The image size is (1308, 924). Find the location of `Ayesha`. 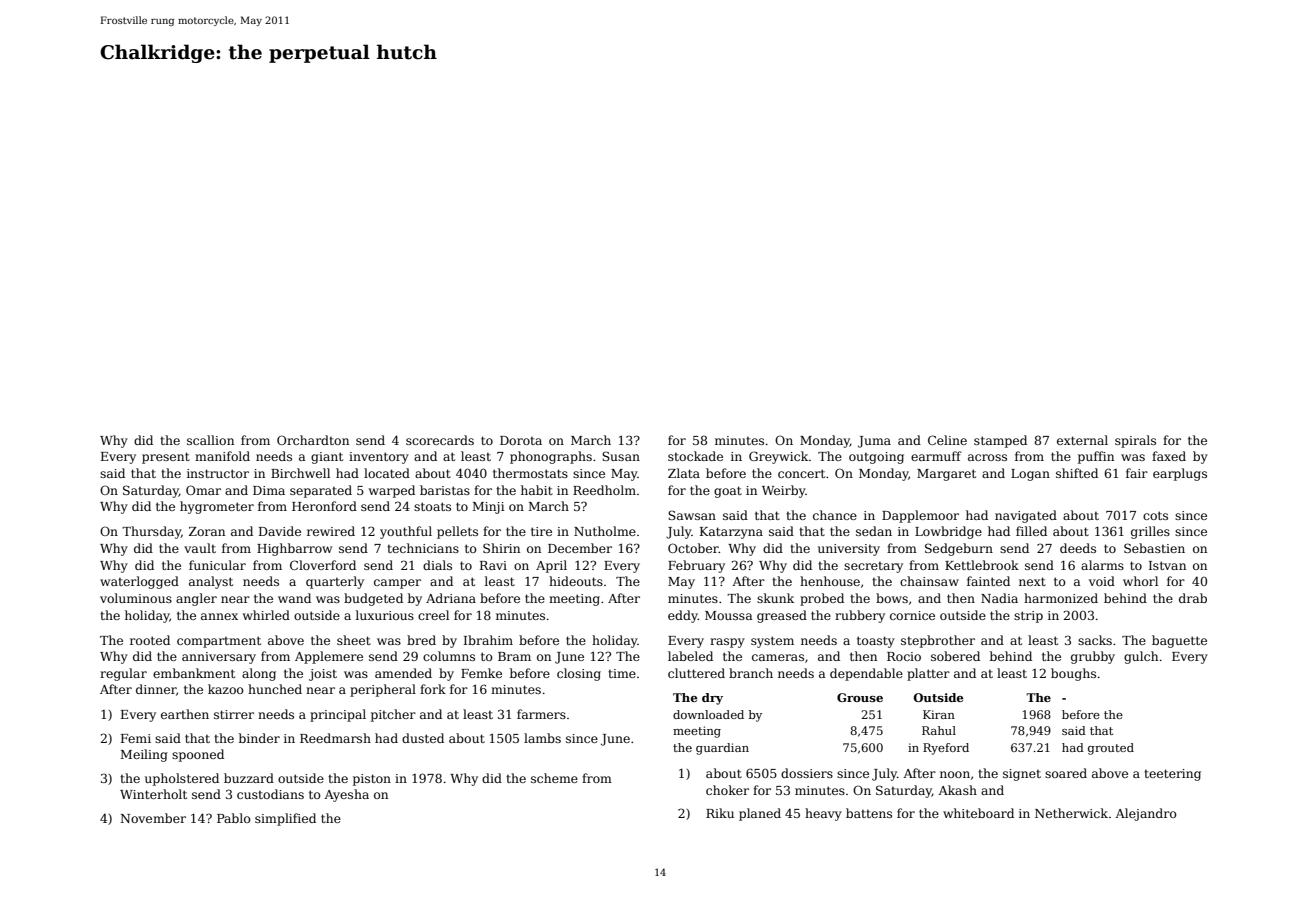

Ayesha is located at coordinates (346, 795).
